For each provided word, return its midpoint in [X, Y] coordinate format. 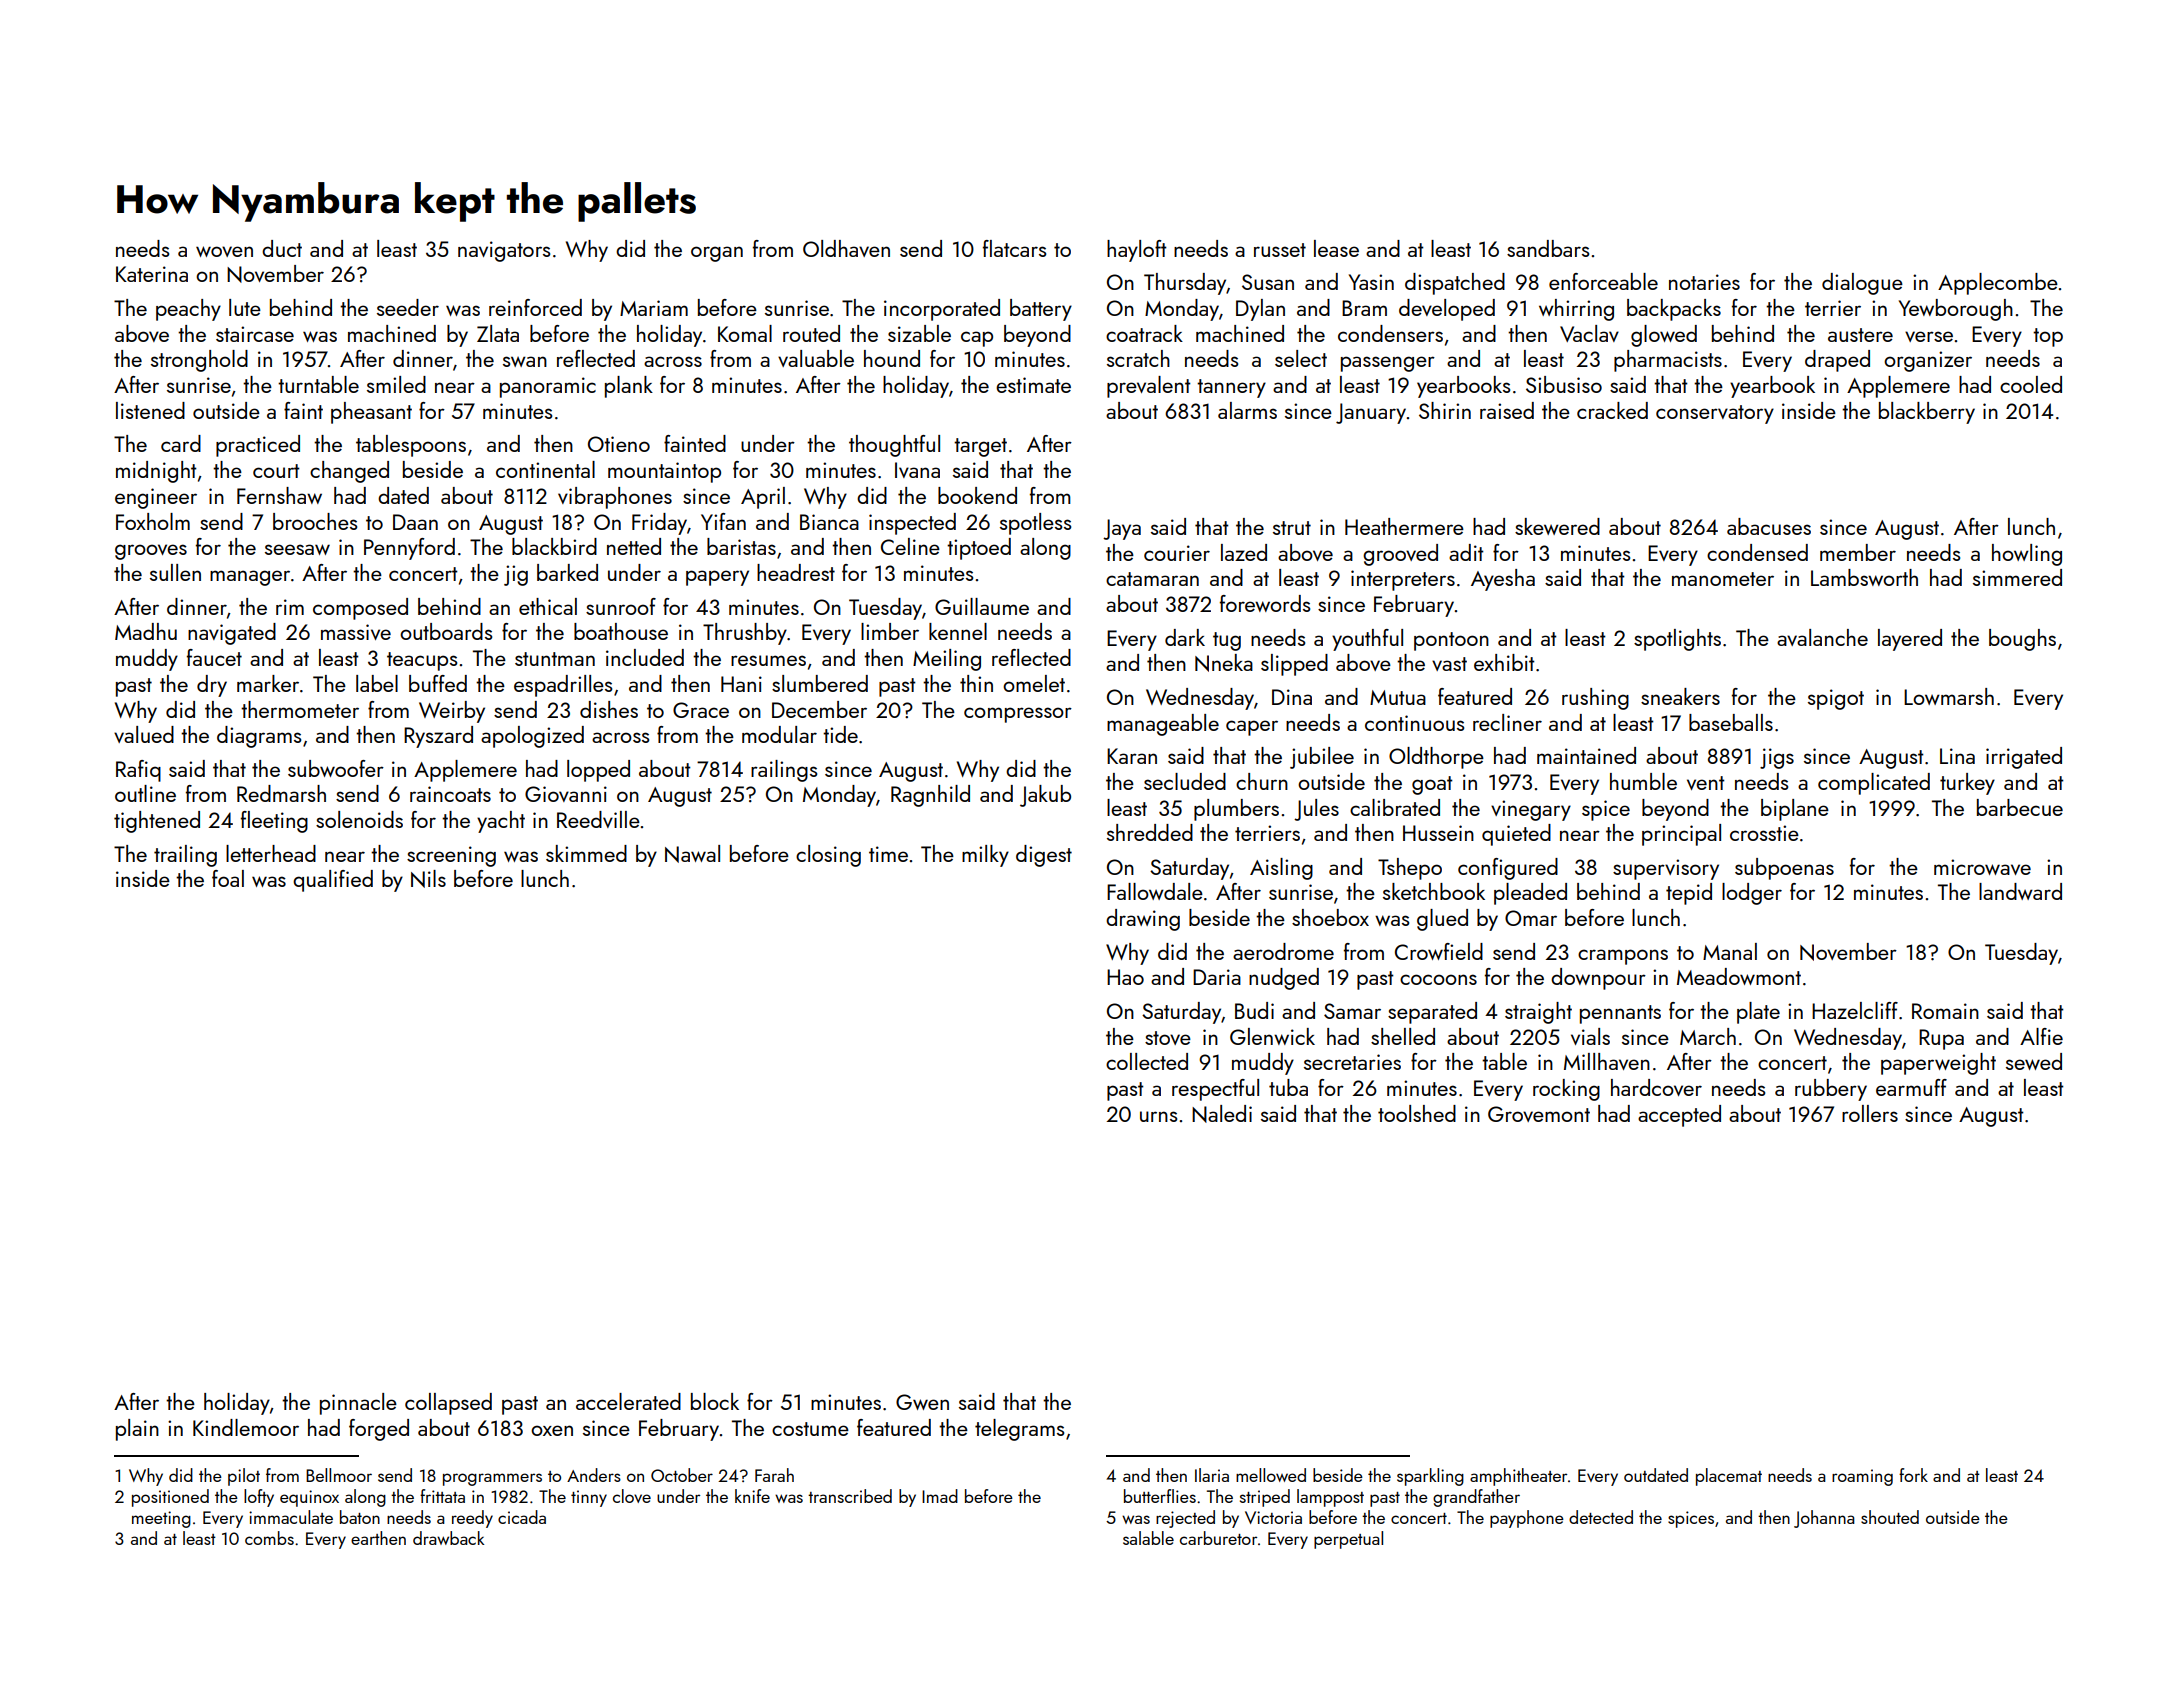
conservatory [1715, 414]
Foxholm [153, 521]
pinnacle [358, 1404]
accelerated [628, 1401]
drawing [1143, 920]
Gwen [922, 1402]
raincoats [450, 794]
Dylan [1260, 310]
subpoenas [1784, 869]
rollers [1870, 1113]
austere [1860, 335]
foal [228, 878]
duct [282, 248]
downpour [1598, 979]
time [888, 854]
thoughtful [894, 446]
